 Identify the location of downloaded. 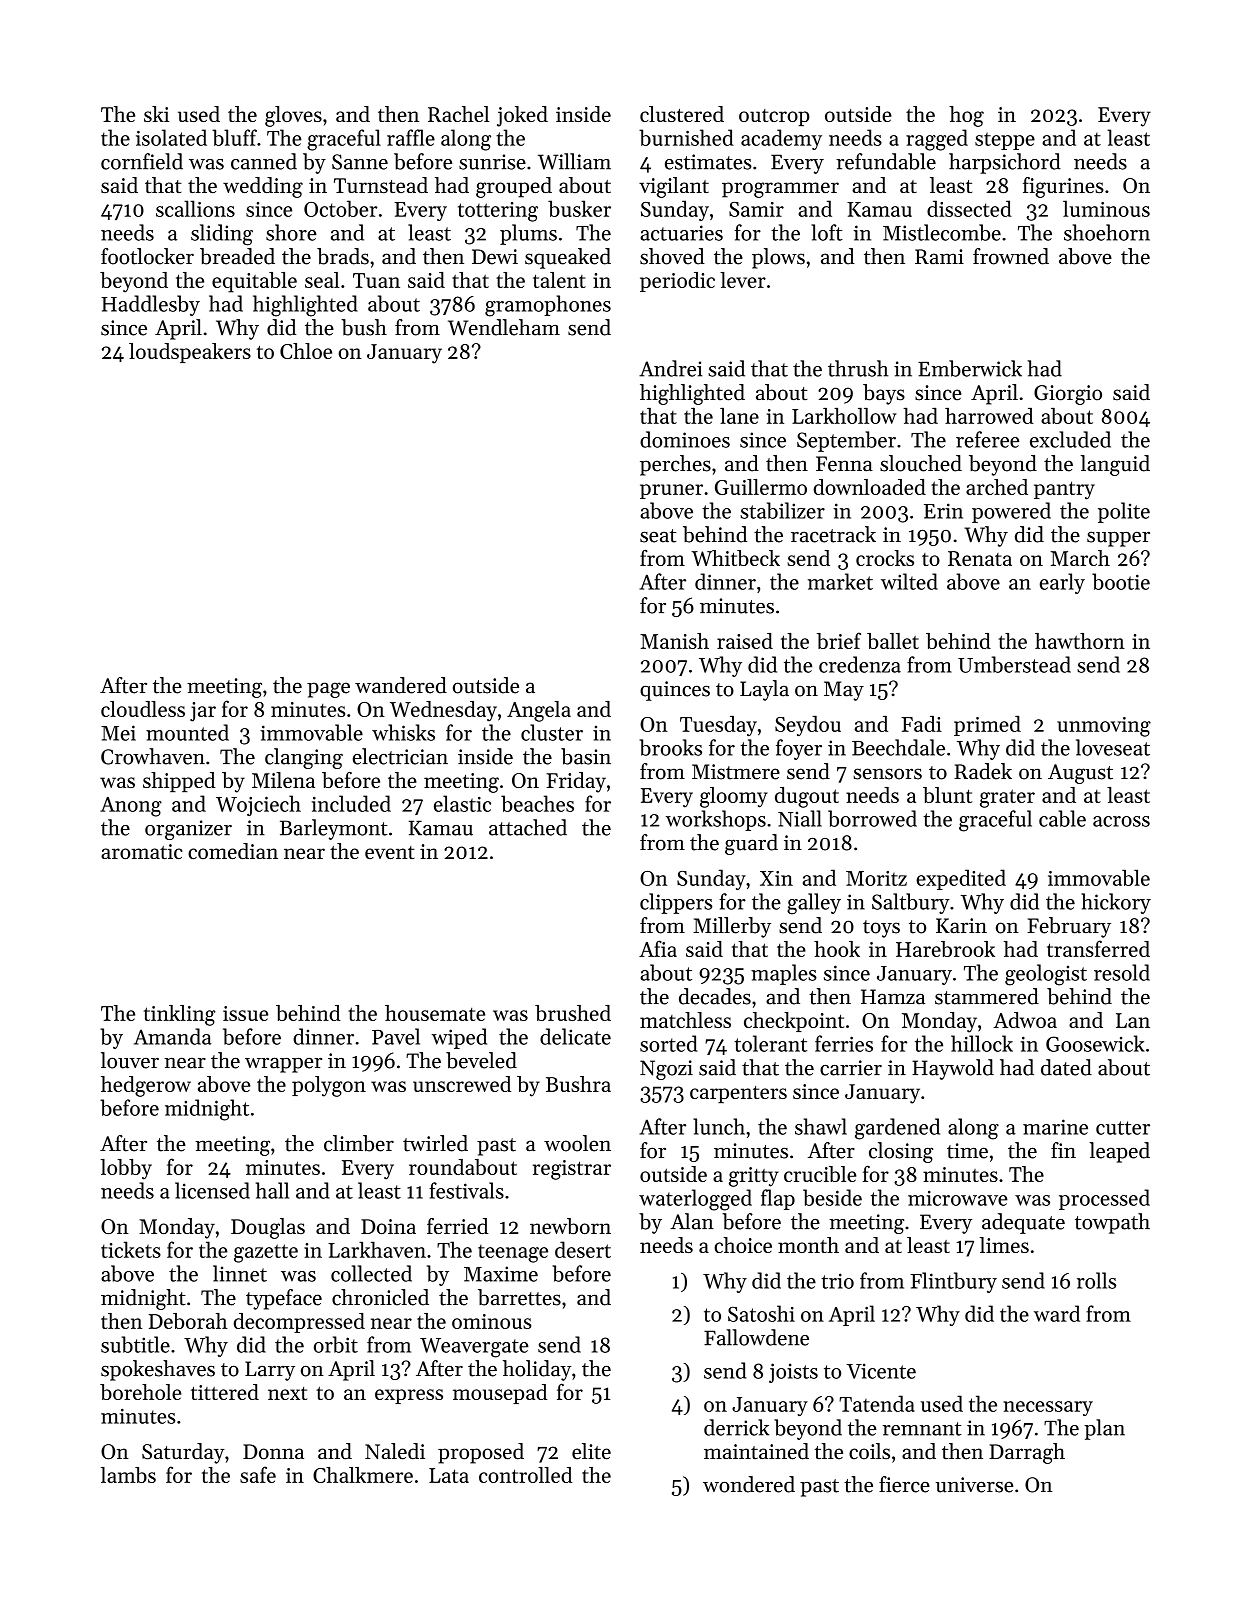
(870, 487).
